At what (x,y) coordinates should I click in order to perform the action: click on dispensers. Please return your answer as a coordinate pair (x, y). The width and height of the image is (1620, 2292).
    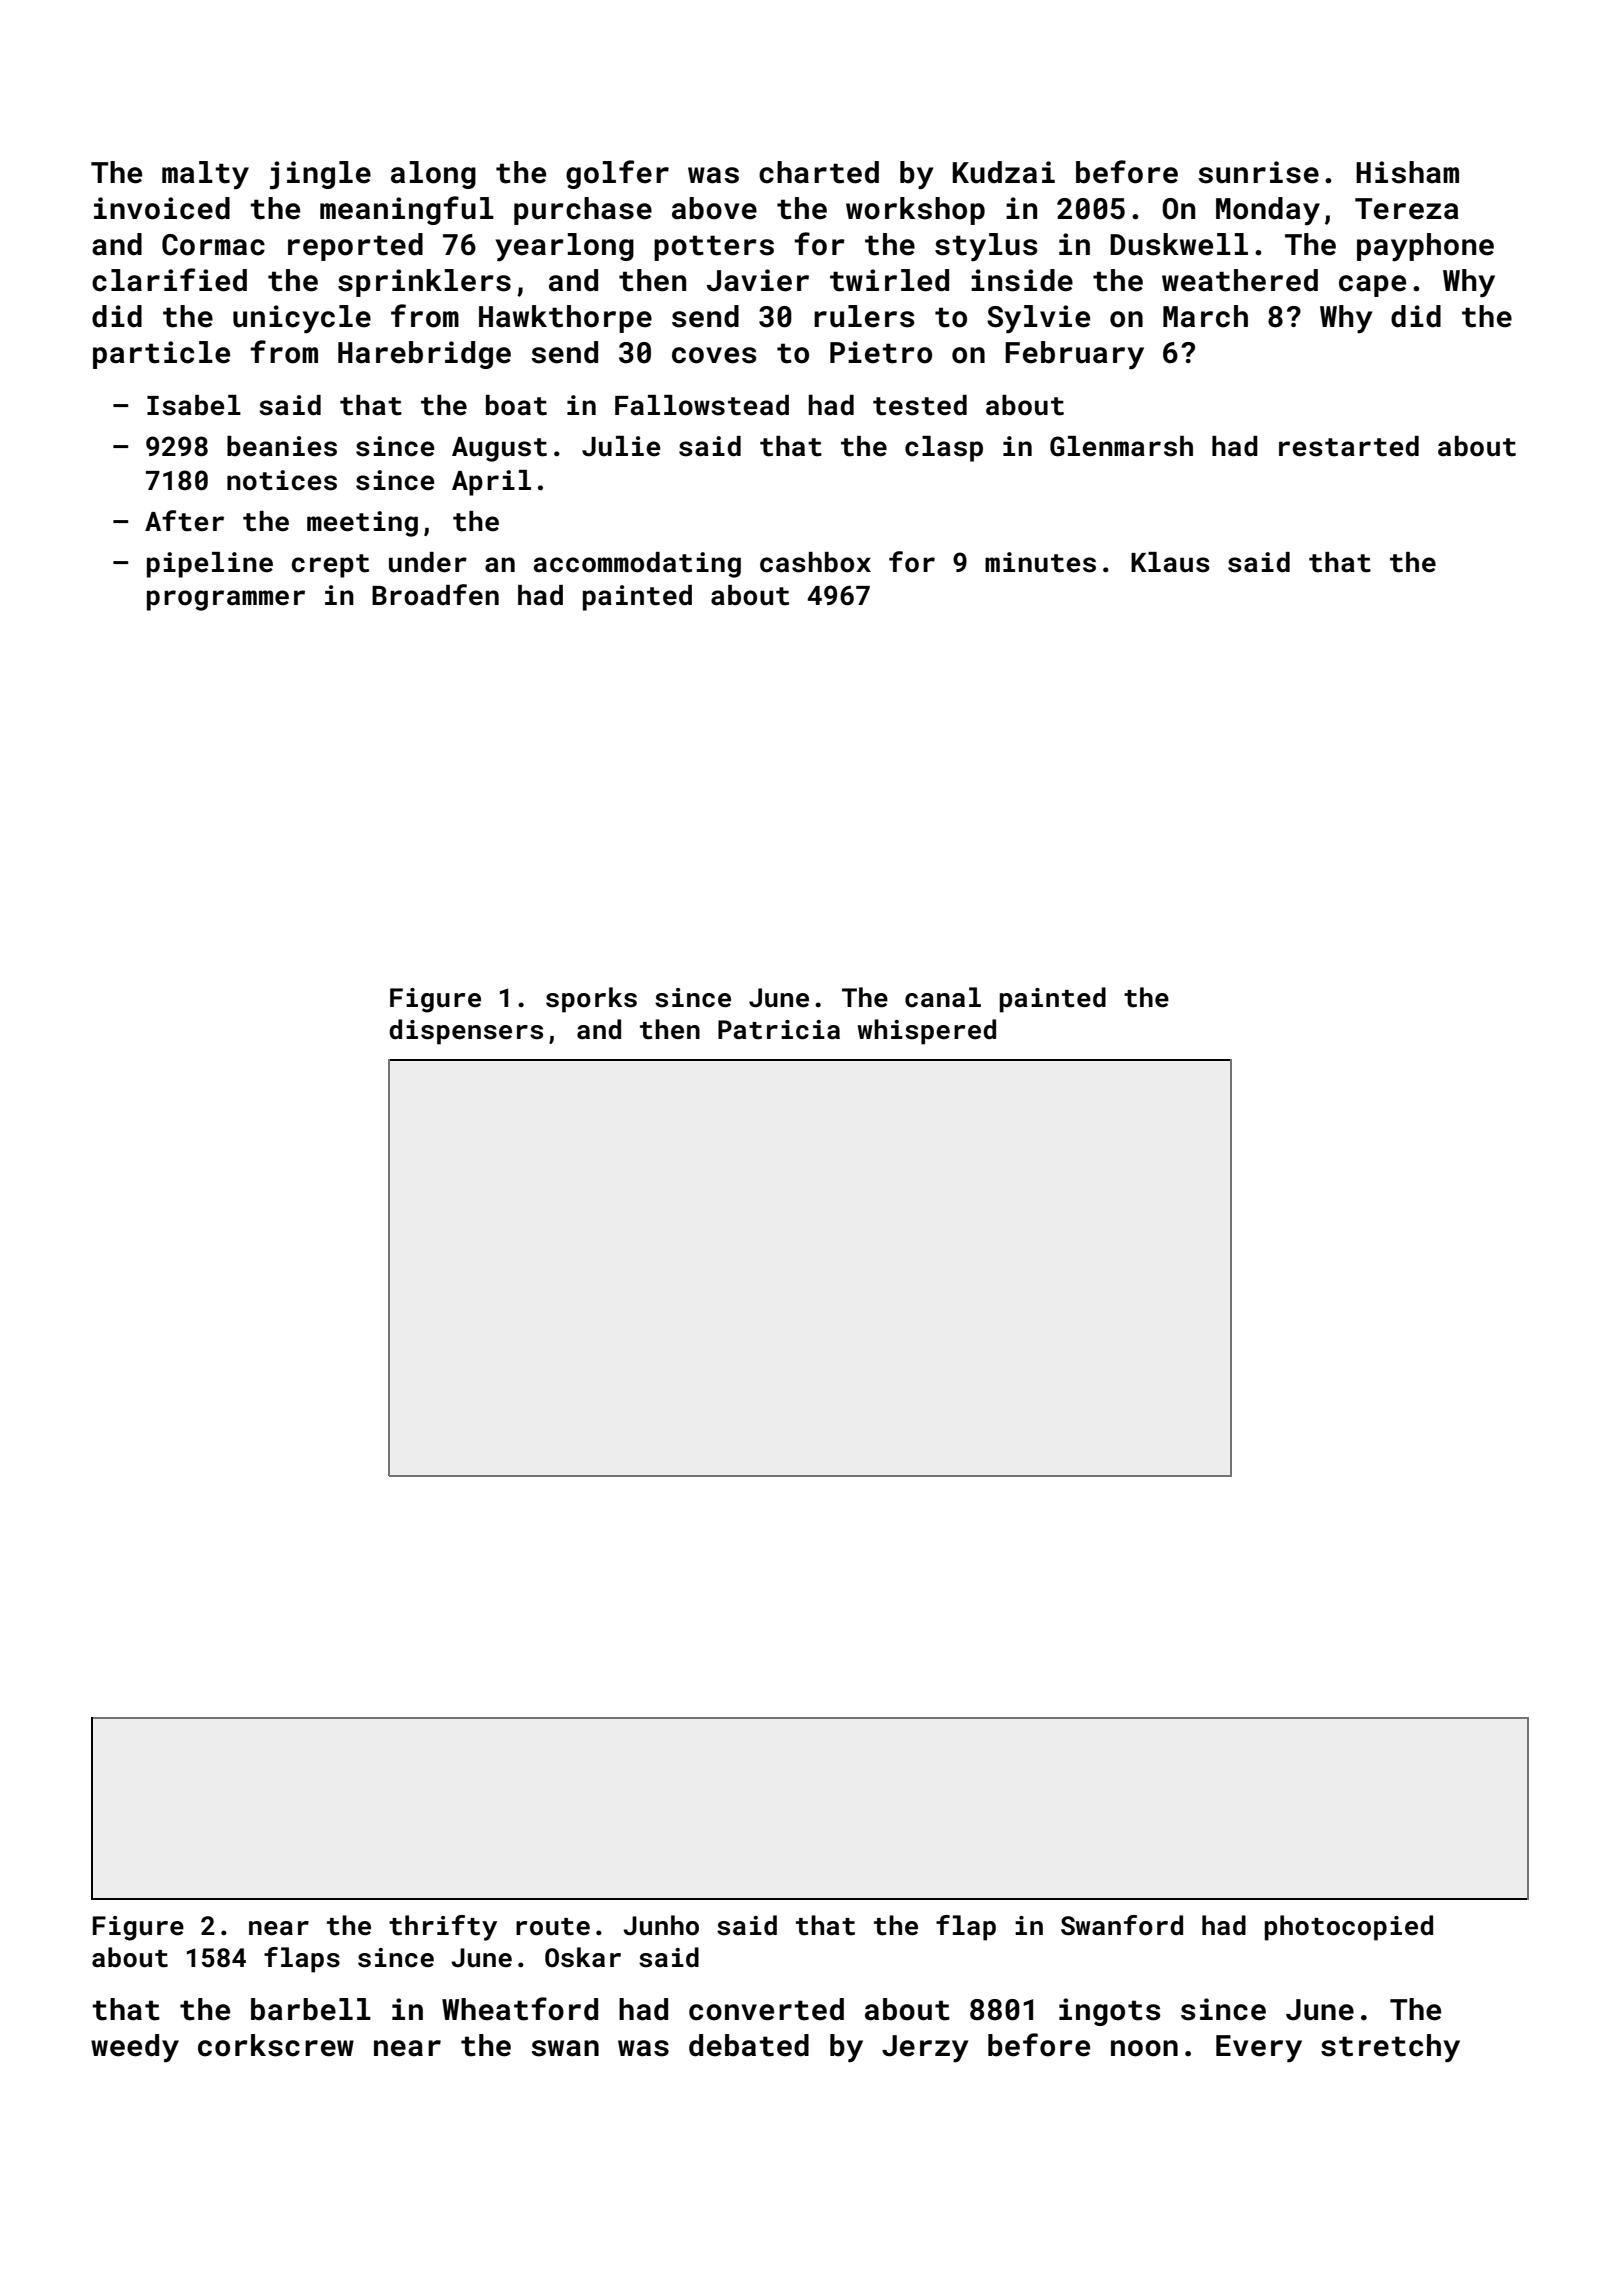
    Looking at the image, I should click on (466, 1032).
